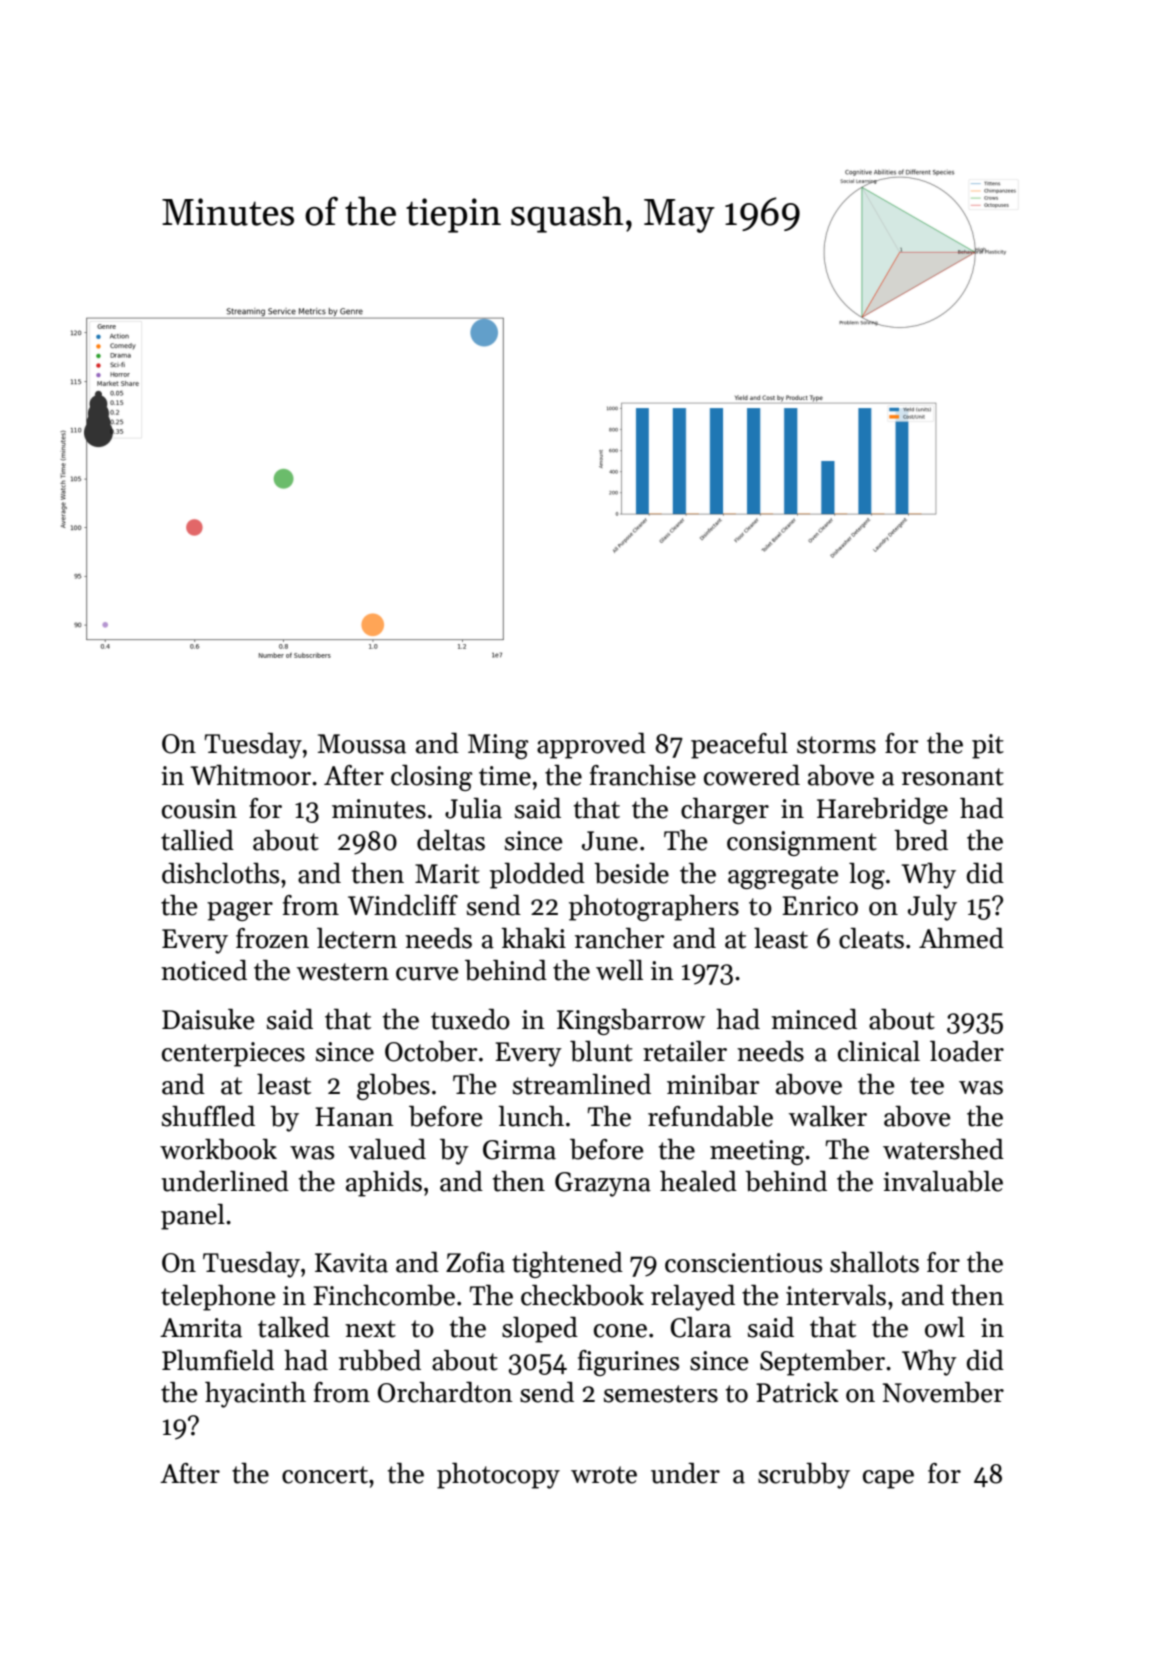 The width and height of the document is (1165, 1654). I want to click on pager, so click(240, 911).
